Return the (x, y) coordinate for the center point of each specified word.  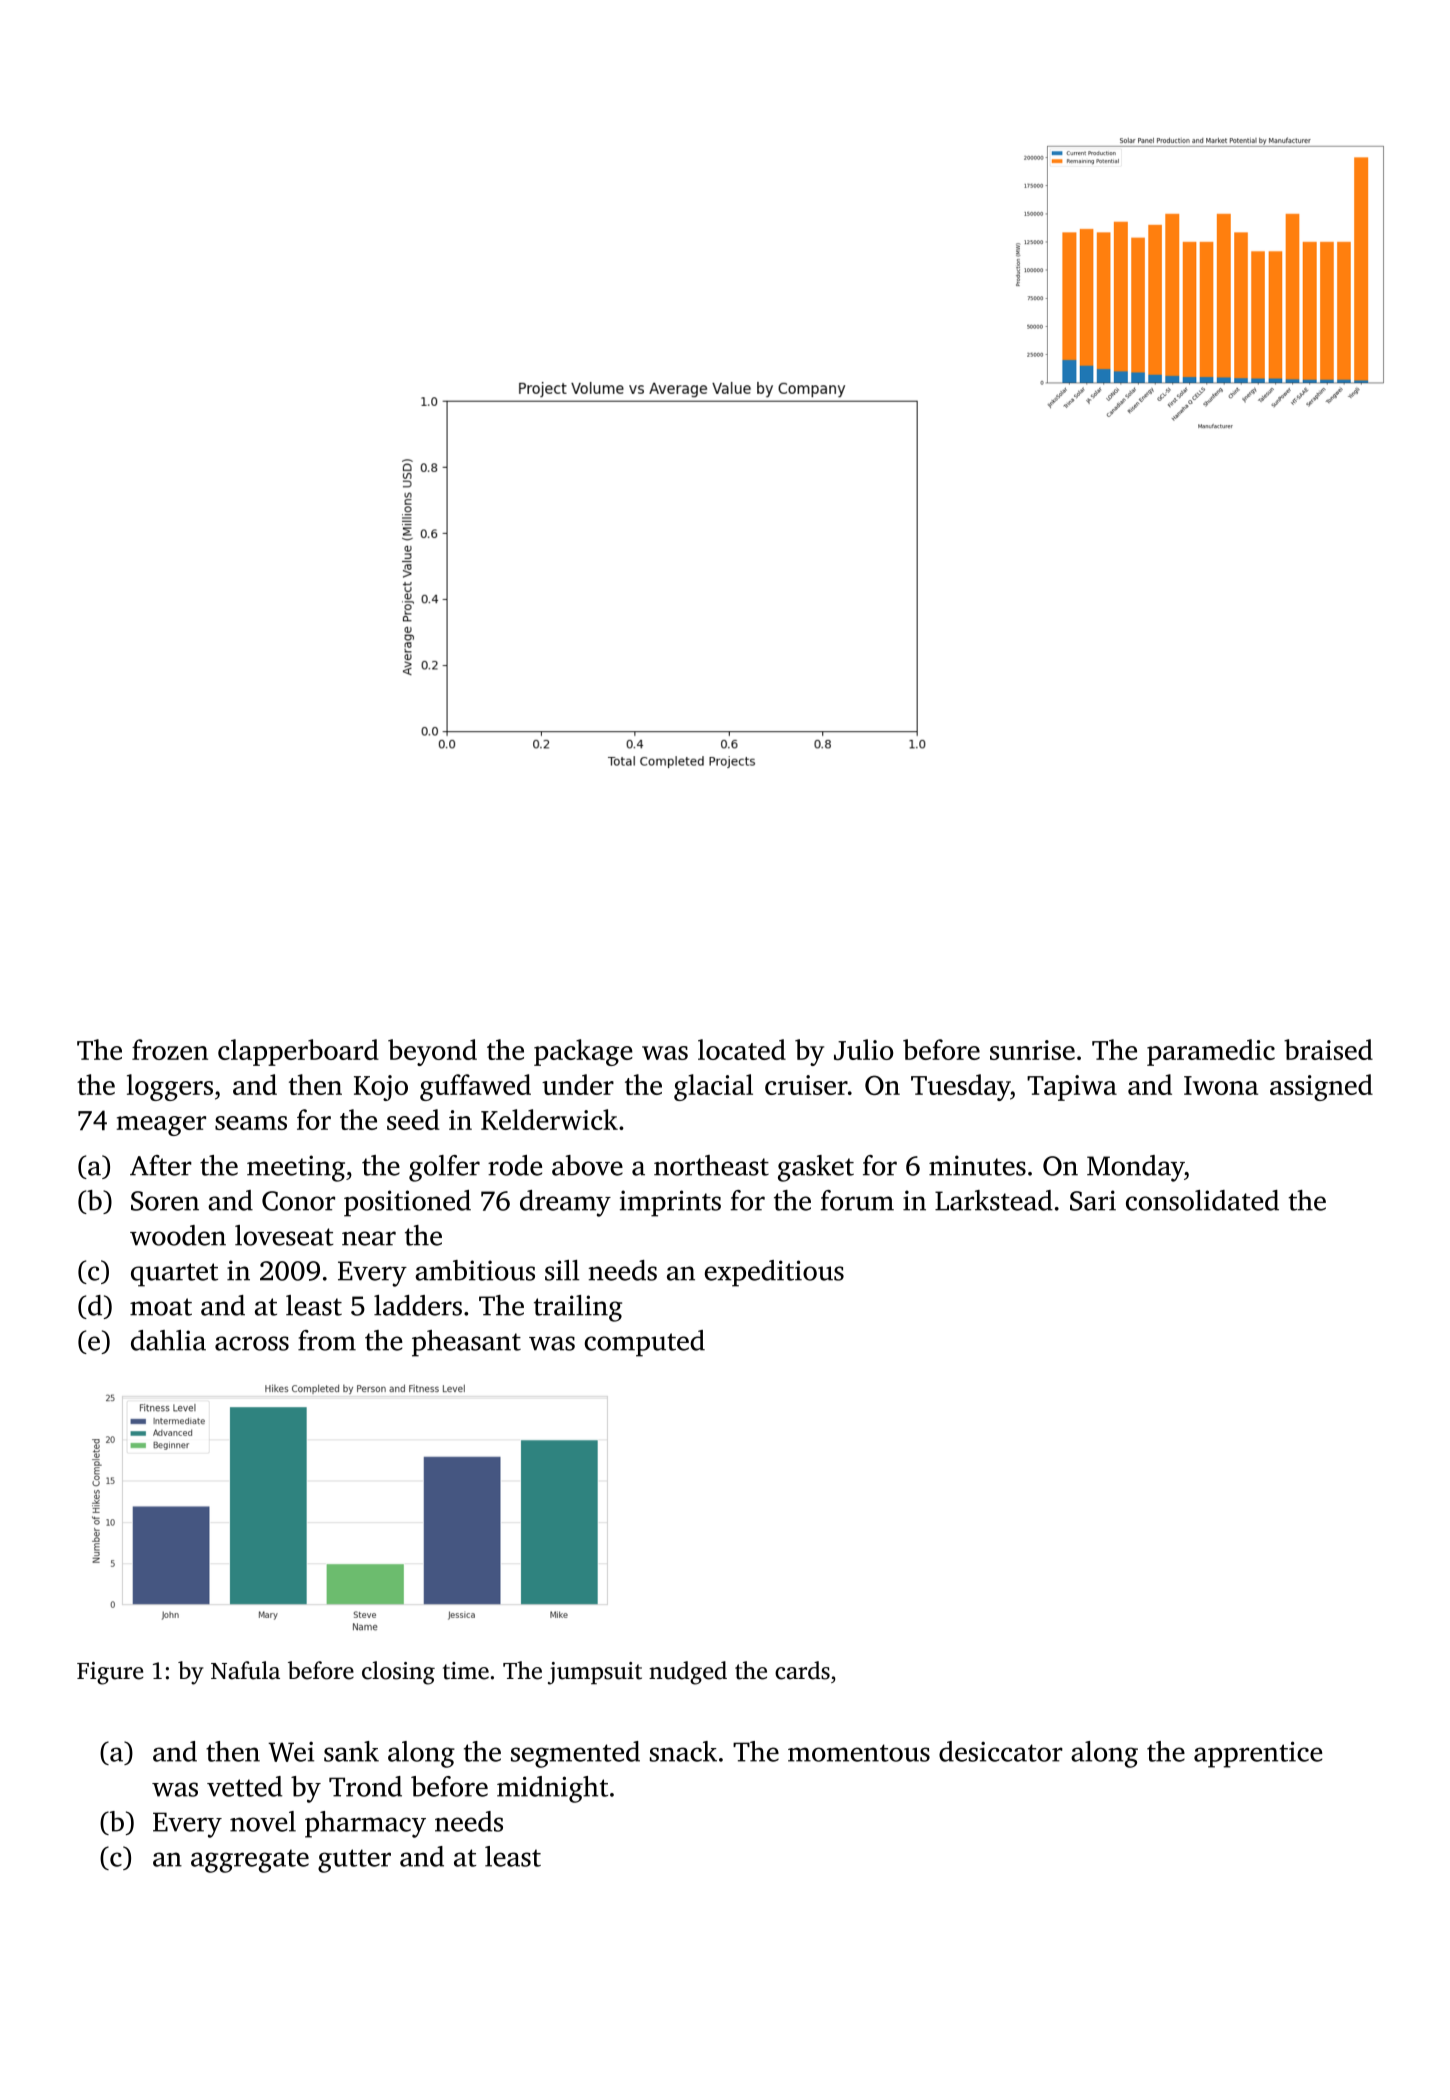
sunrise (1032, 1050)
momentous (859, 1753)
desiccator (1001, 1751)
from (327, 1340)
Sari (1093, 1200)
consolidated (1202, 1200)
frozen (170, 1049)
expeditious (774, 1273)
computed (644, 1343)
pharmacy (365, 1824)
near (369, 1238)
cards (802, 1670)
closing (398, 1673)
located (742, 1049)
